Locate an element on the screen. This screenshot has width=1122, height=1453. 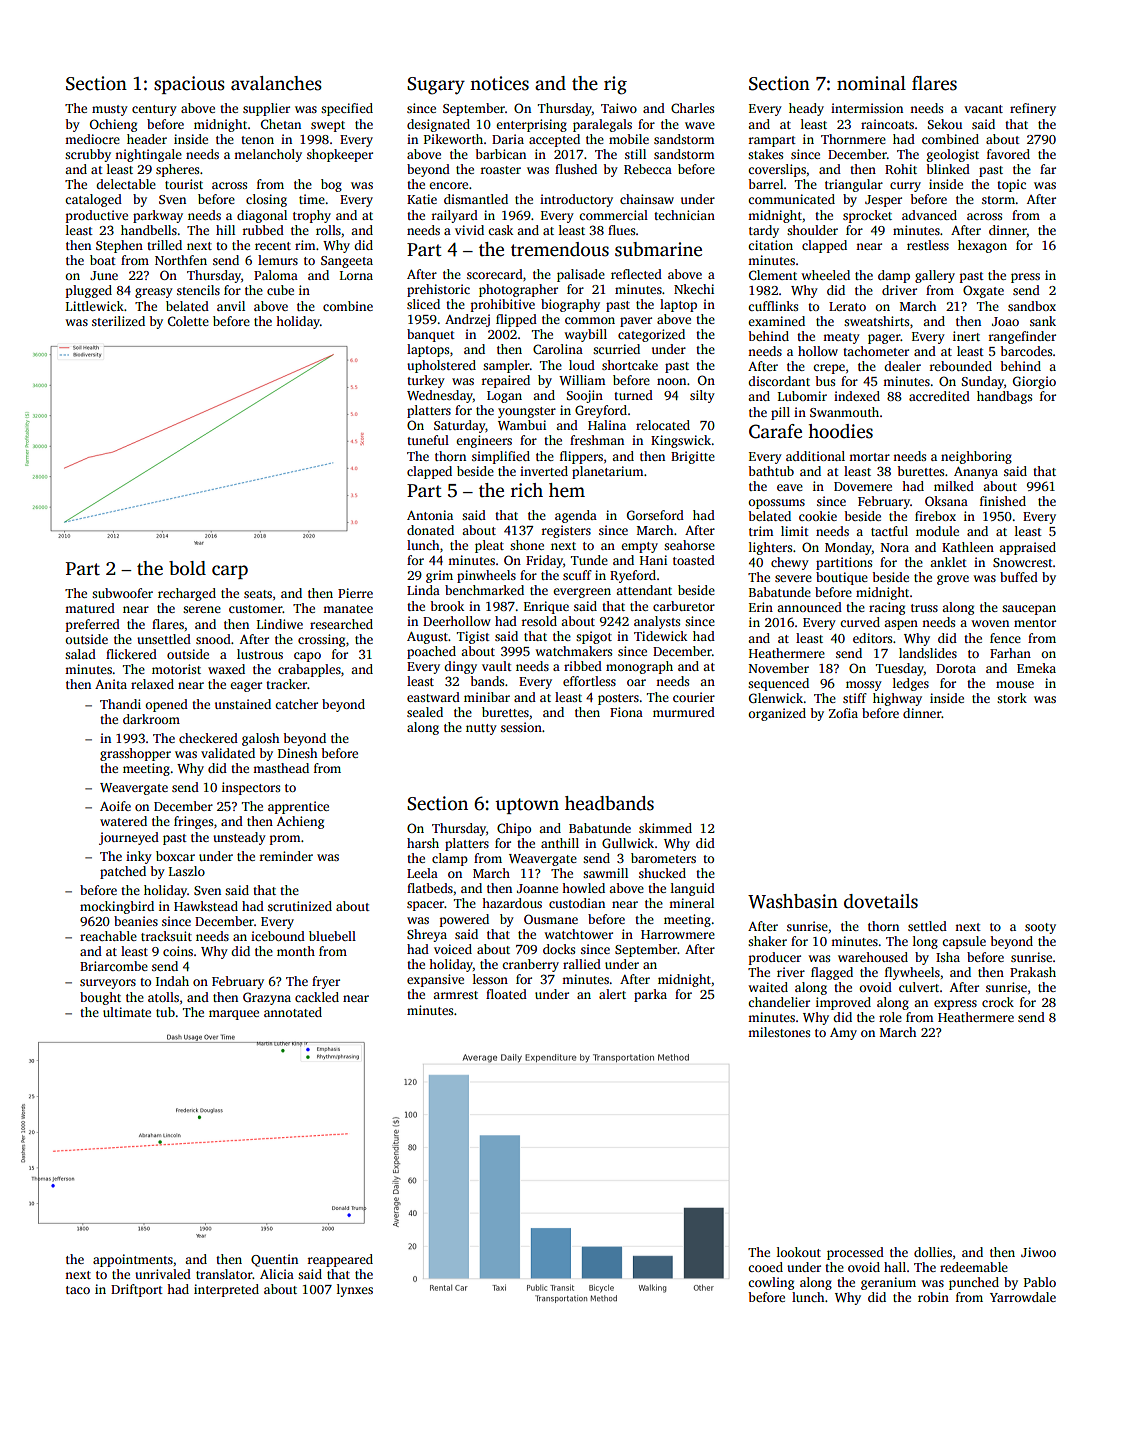
spacious is located at coordinates (189, 85).
